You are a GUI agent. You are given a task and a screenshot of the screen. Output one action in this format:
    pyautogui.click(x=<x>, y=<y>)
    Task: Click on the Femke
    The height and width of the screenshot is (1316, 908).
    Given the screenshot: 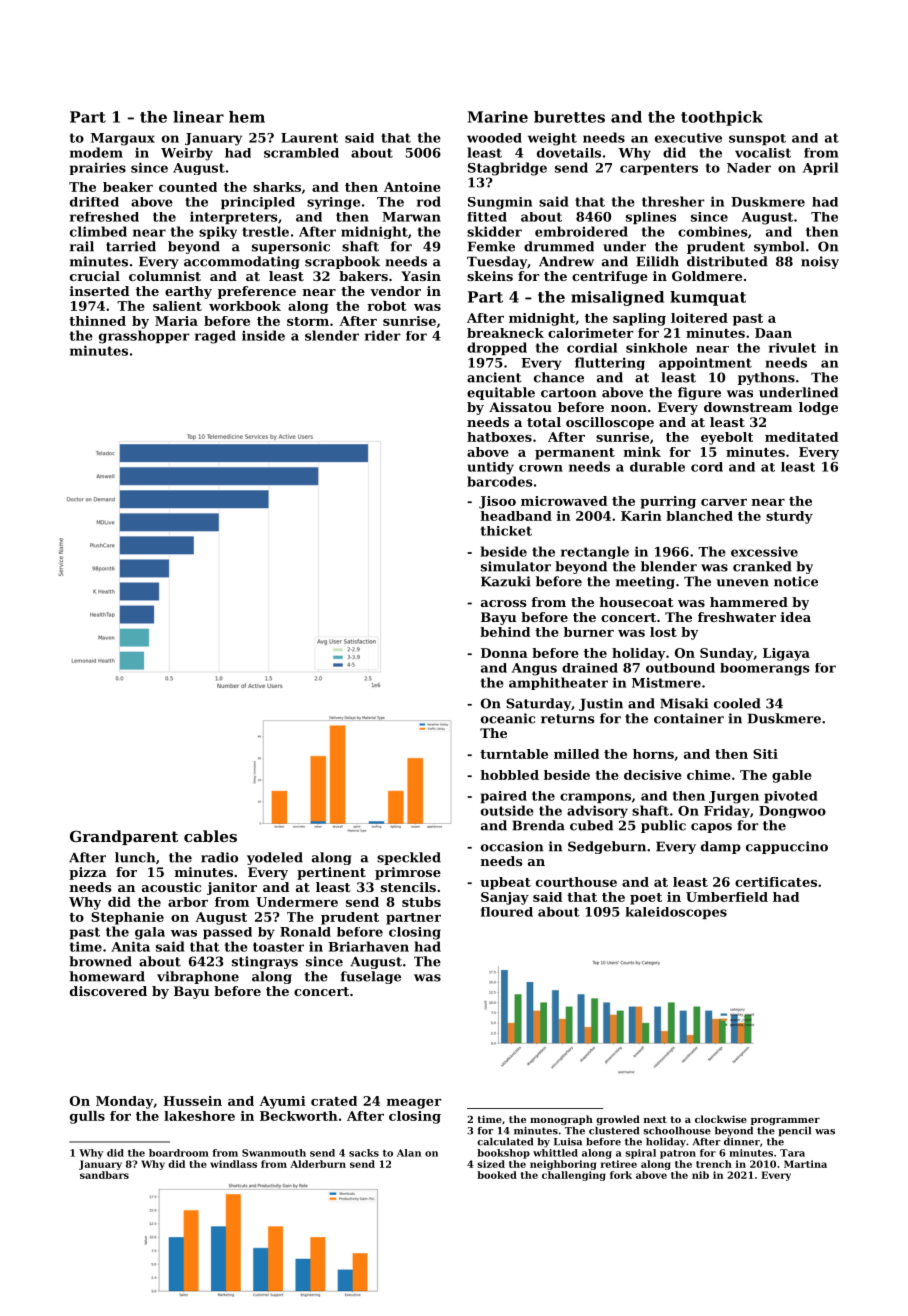 What is the action you would take?
    pyautogui.click(x=491, y=246)
